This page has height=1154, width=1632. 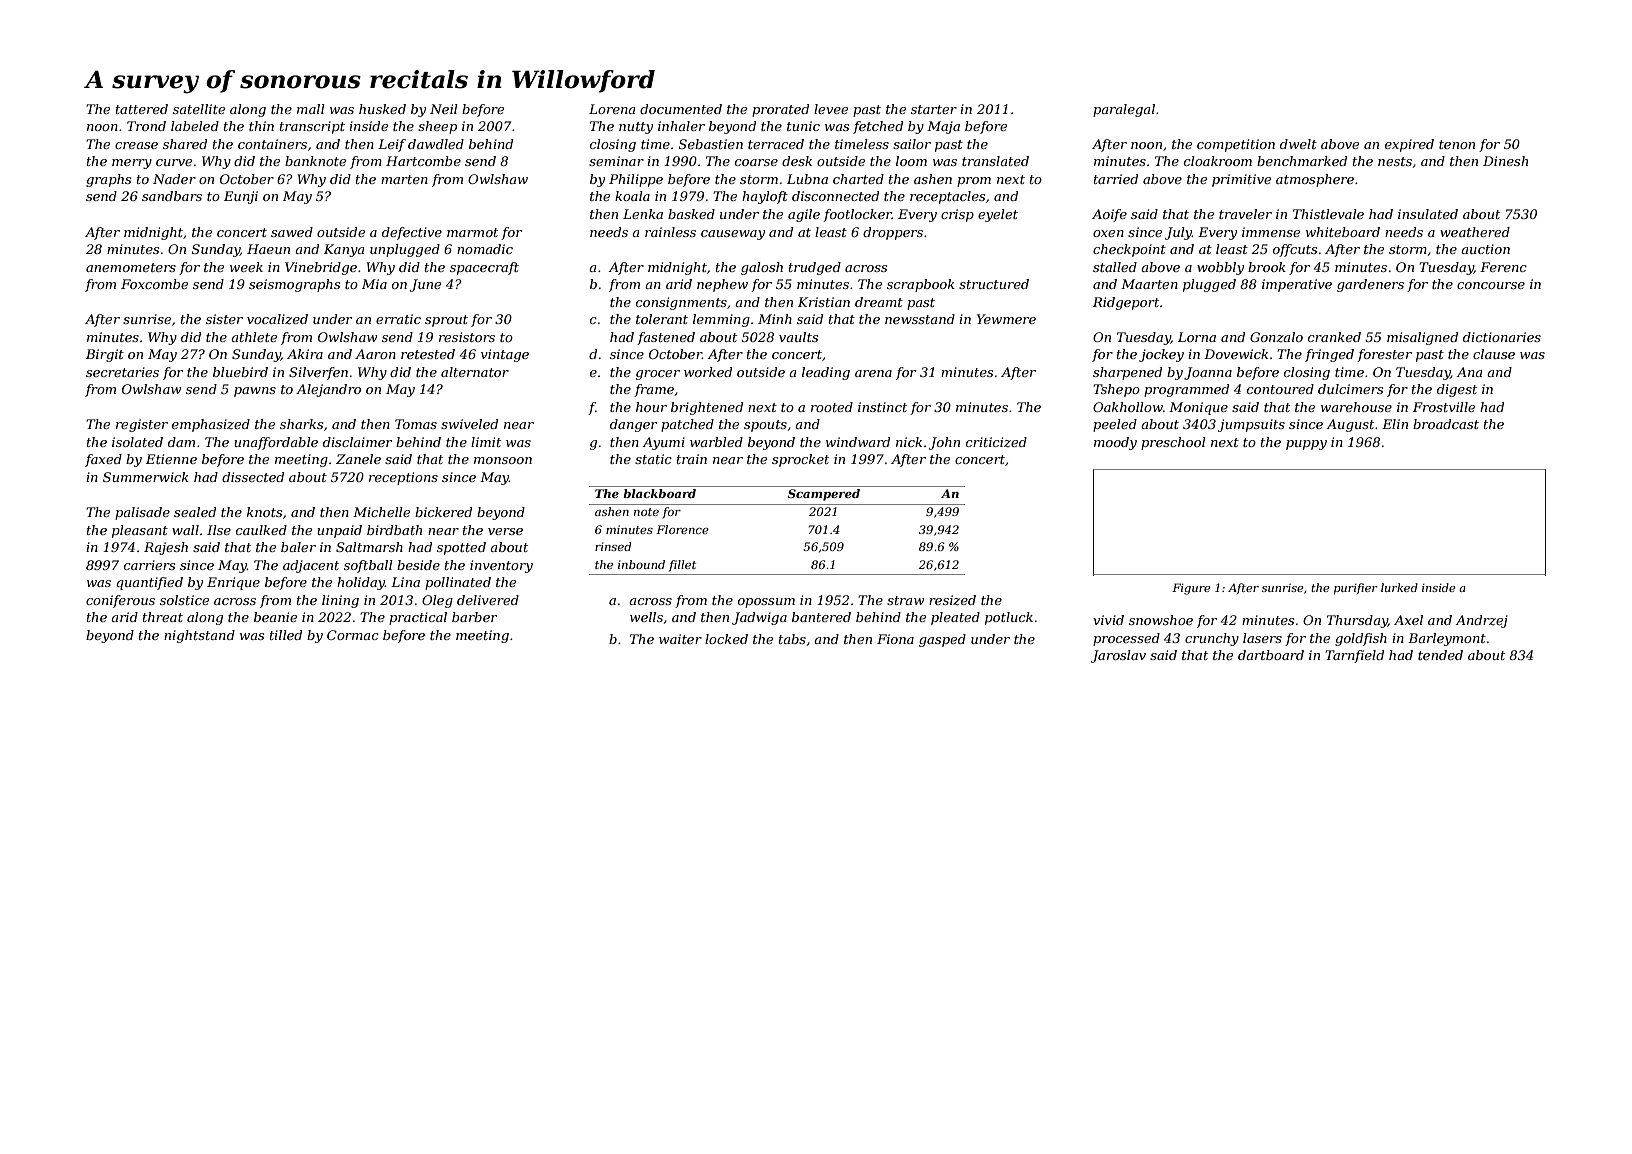 What do you see at coordinates (1328, 214) in the page?
I see `Thistlevale` at bounding box center [1328, 214].
